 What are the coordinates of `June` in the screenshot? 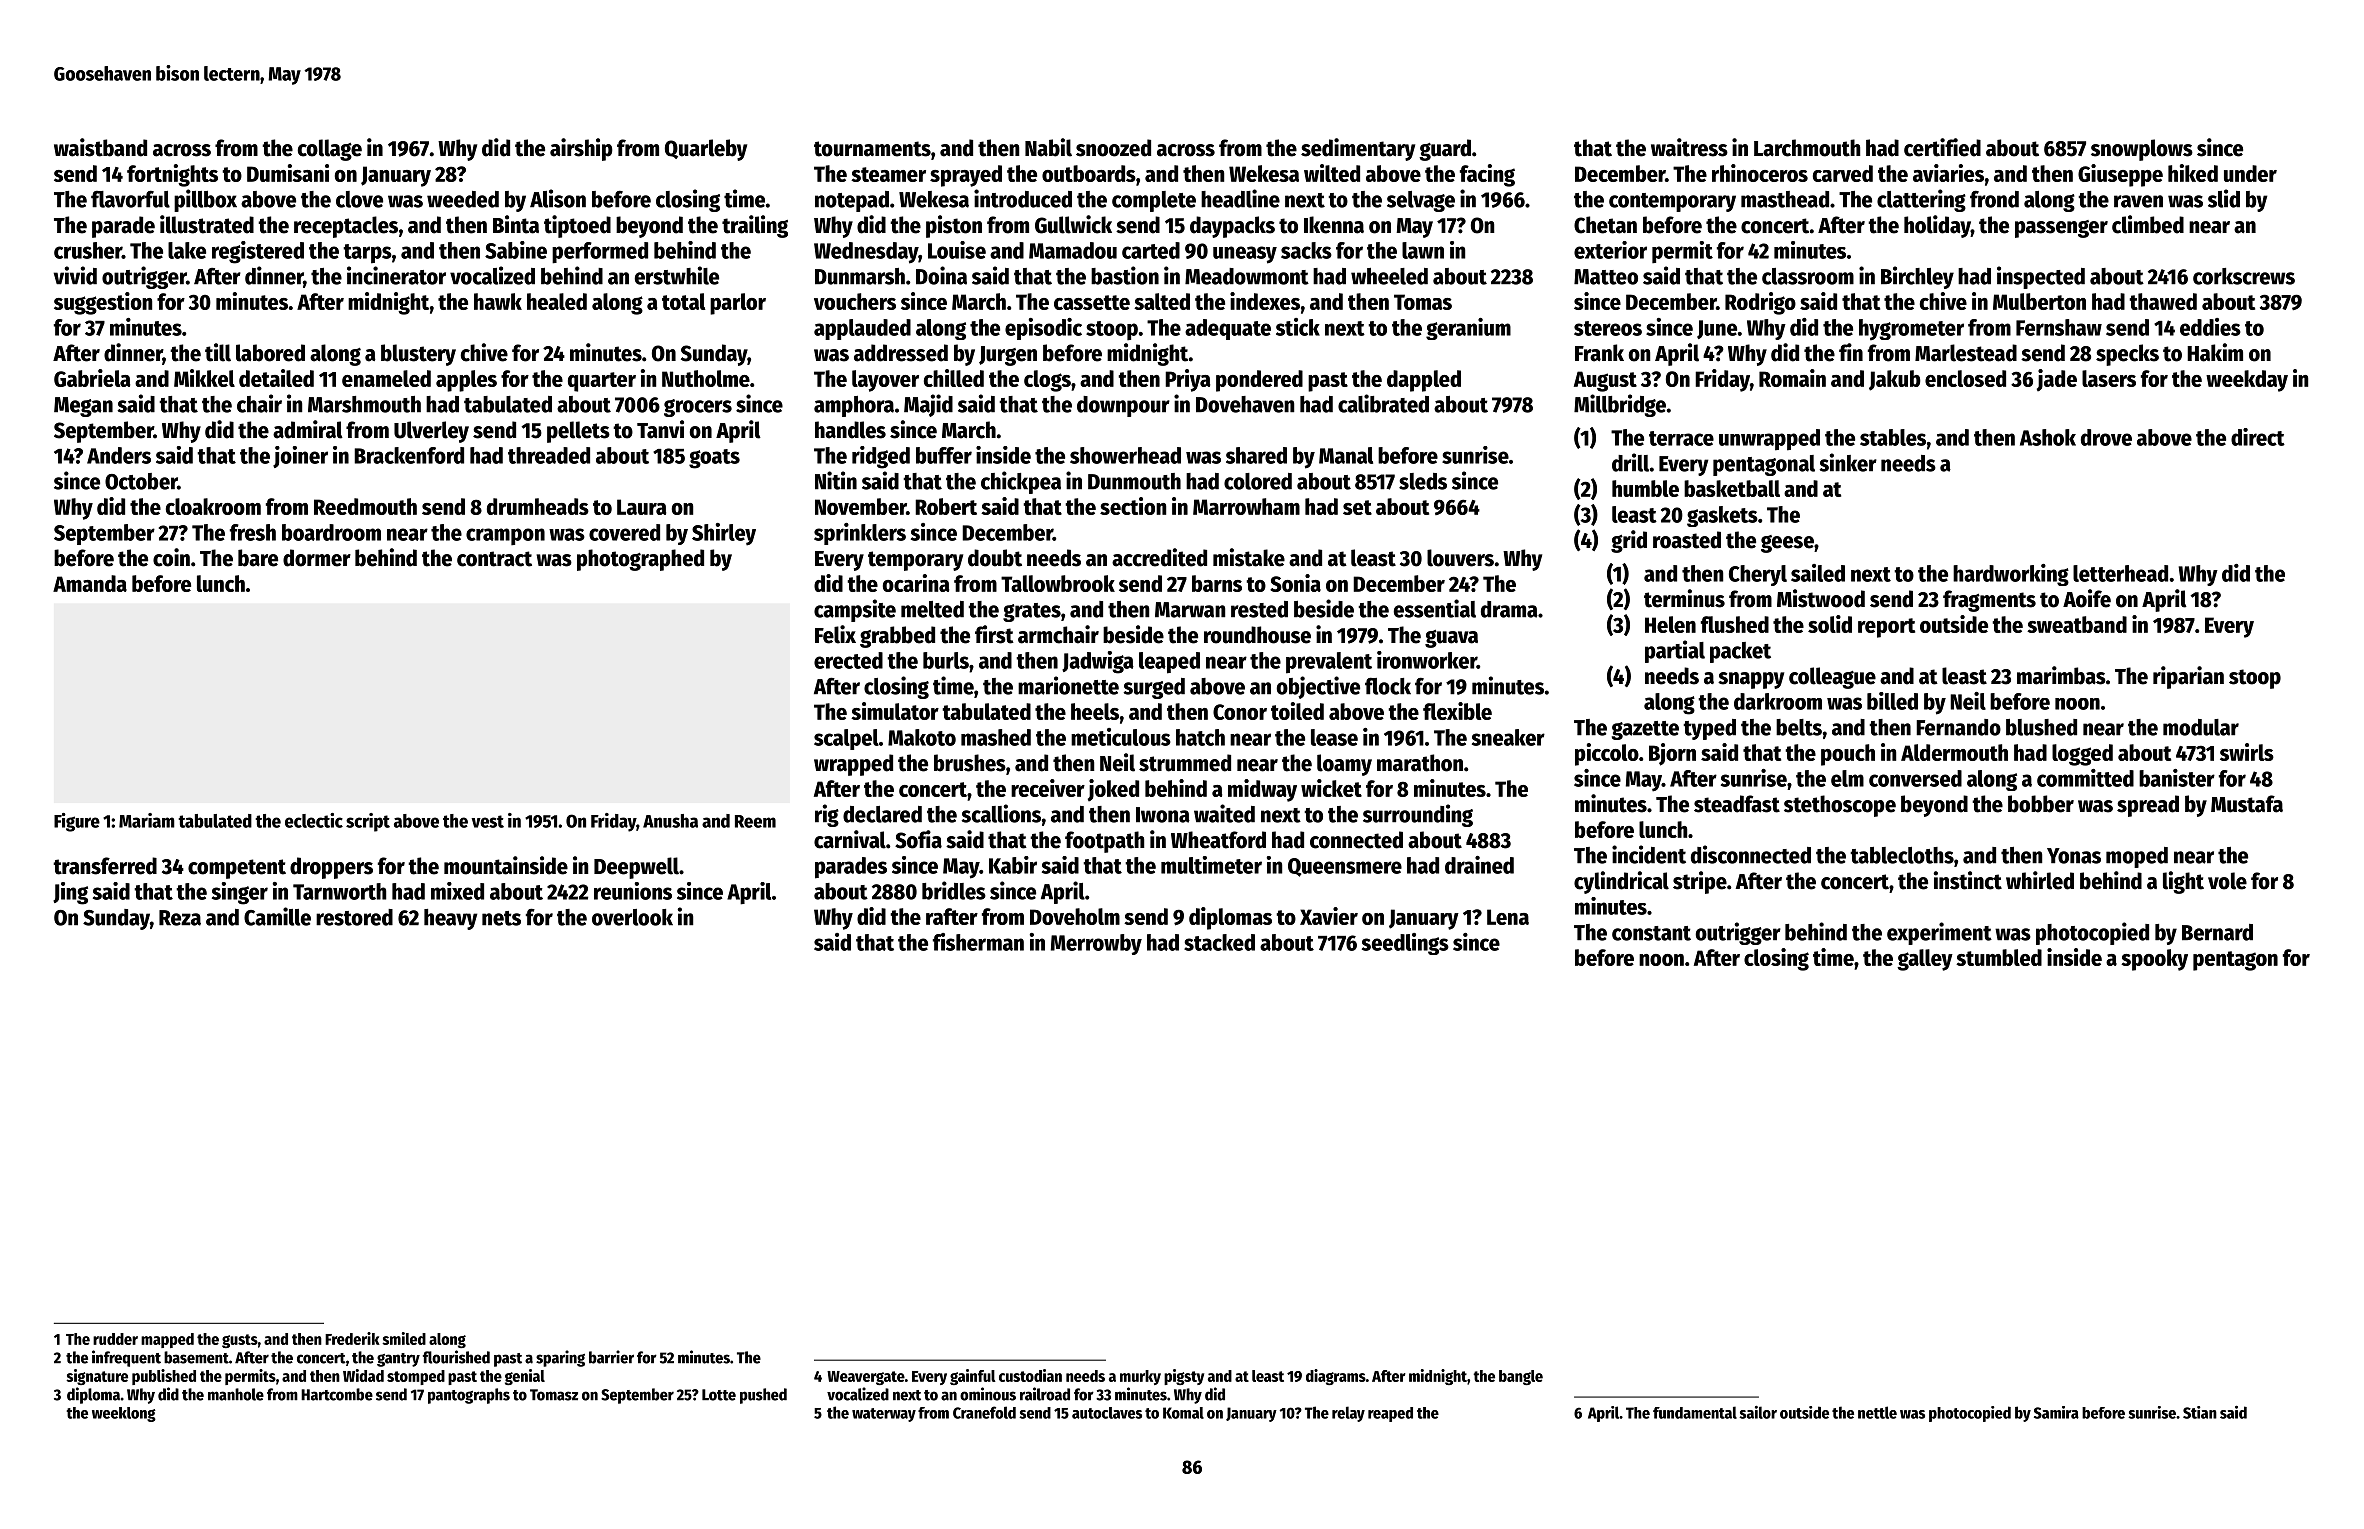 It's located at (1717, 329).
